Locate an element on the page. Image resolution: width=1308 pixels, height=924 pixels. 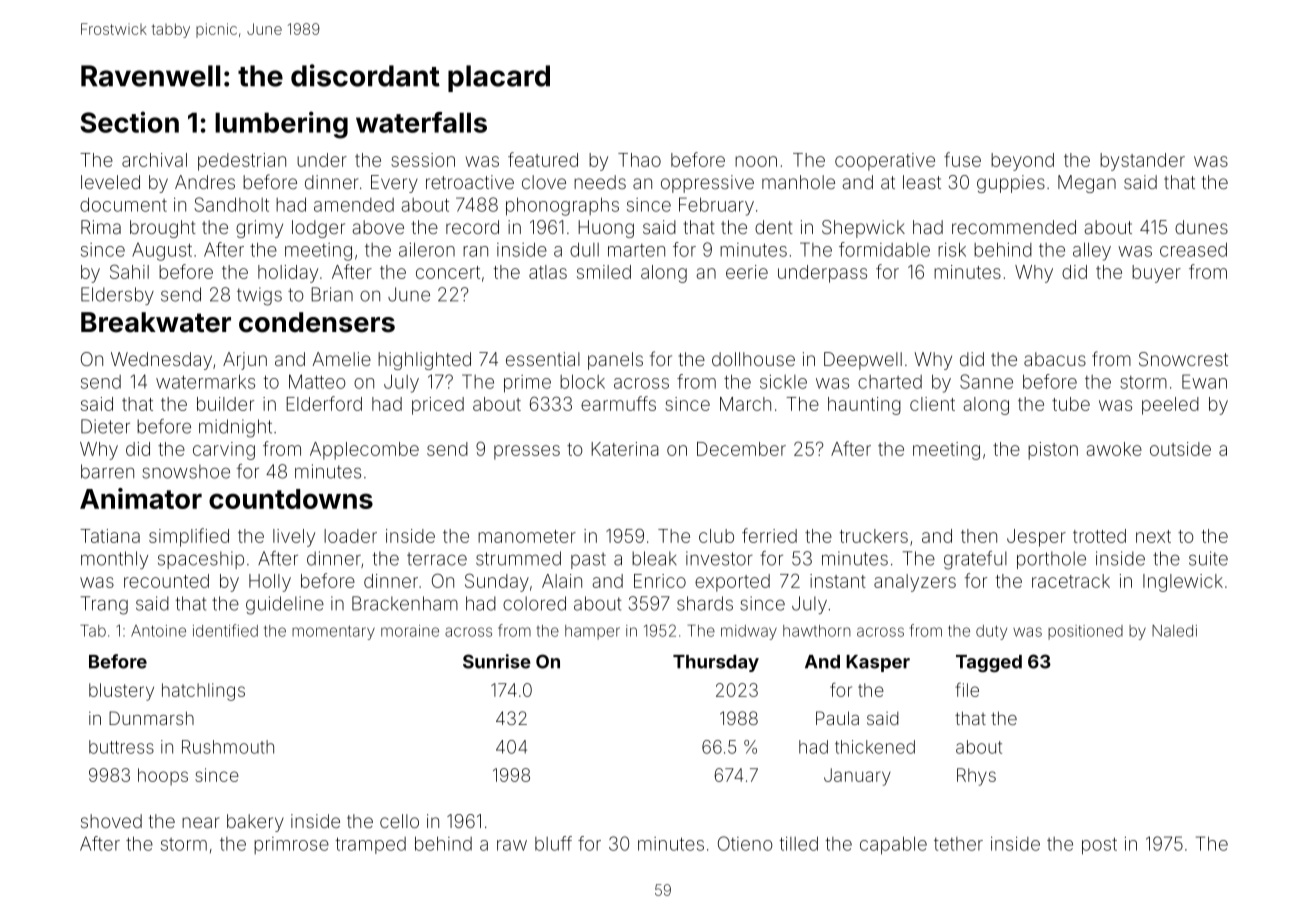
abacus is located at coordinates (1055, 359).
